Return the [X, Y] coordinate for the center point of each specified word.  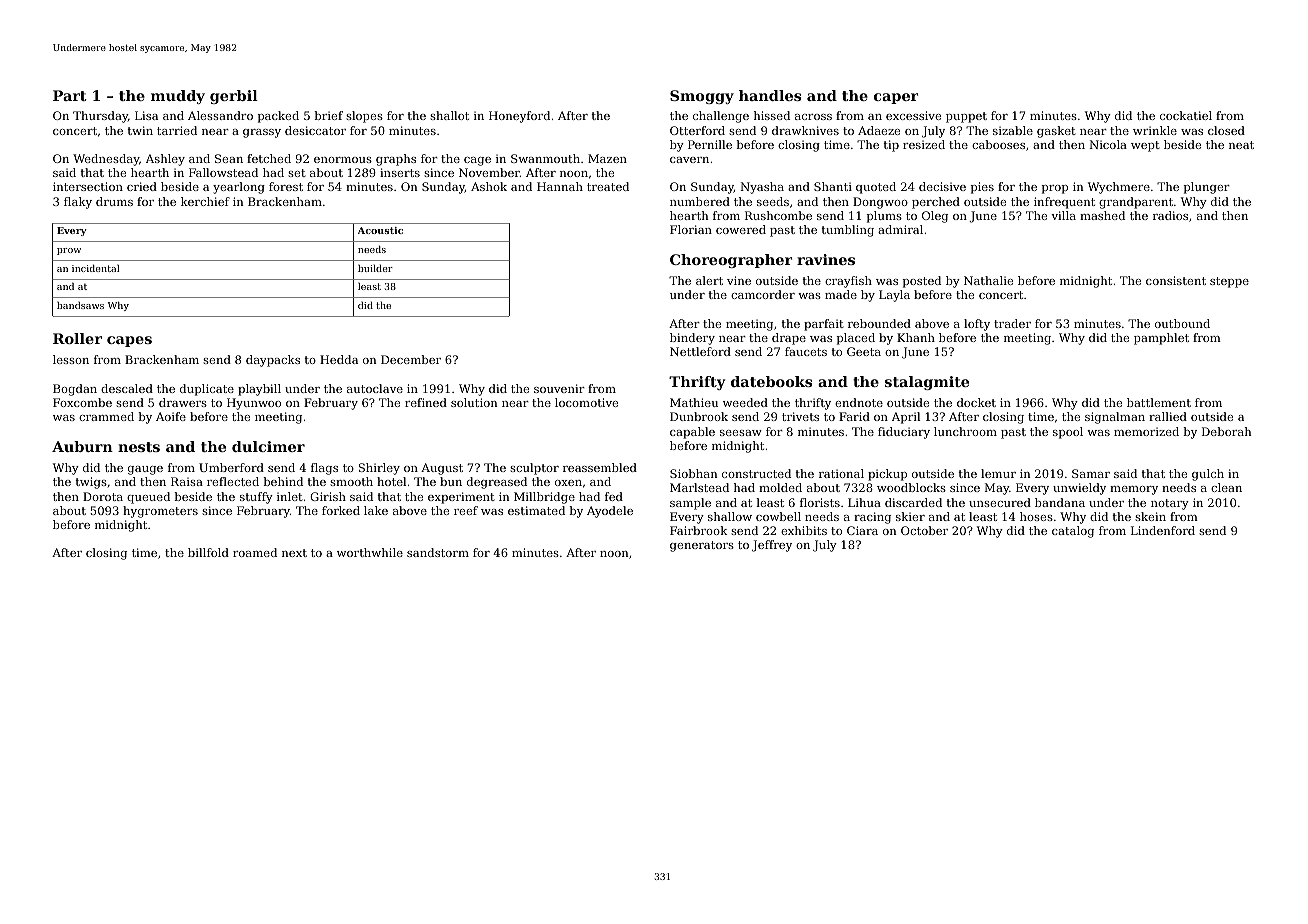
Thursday [100, 117]
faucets [806, 351]
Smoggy [702, 97]
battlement [1159, 402]
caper [896, 98]
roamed [255, 552]
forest [286, 186]
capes [129, 341]
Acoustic [380, 230]
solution [474, 402]
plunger [1207, 188]
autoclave [375, 388]
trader [1012, 323]
